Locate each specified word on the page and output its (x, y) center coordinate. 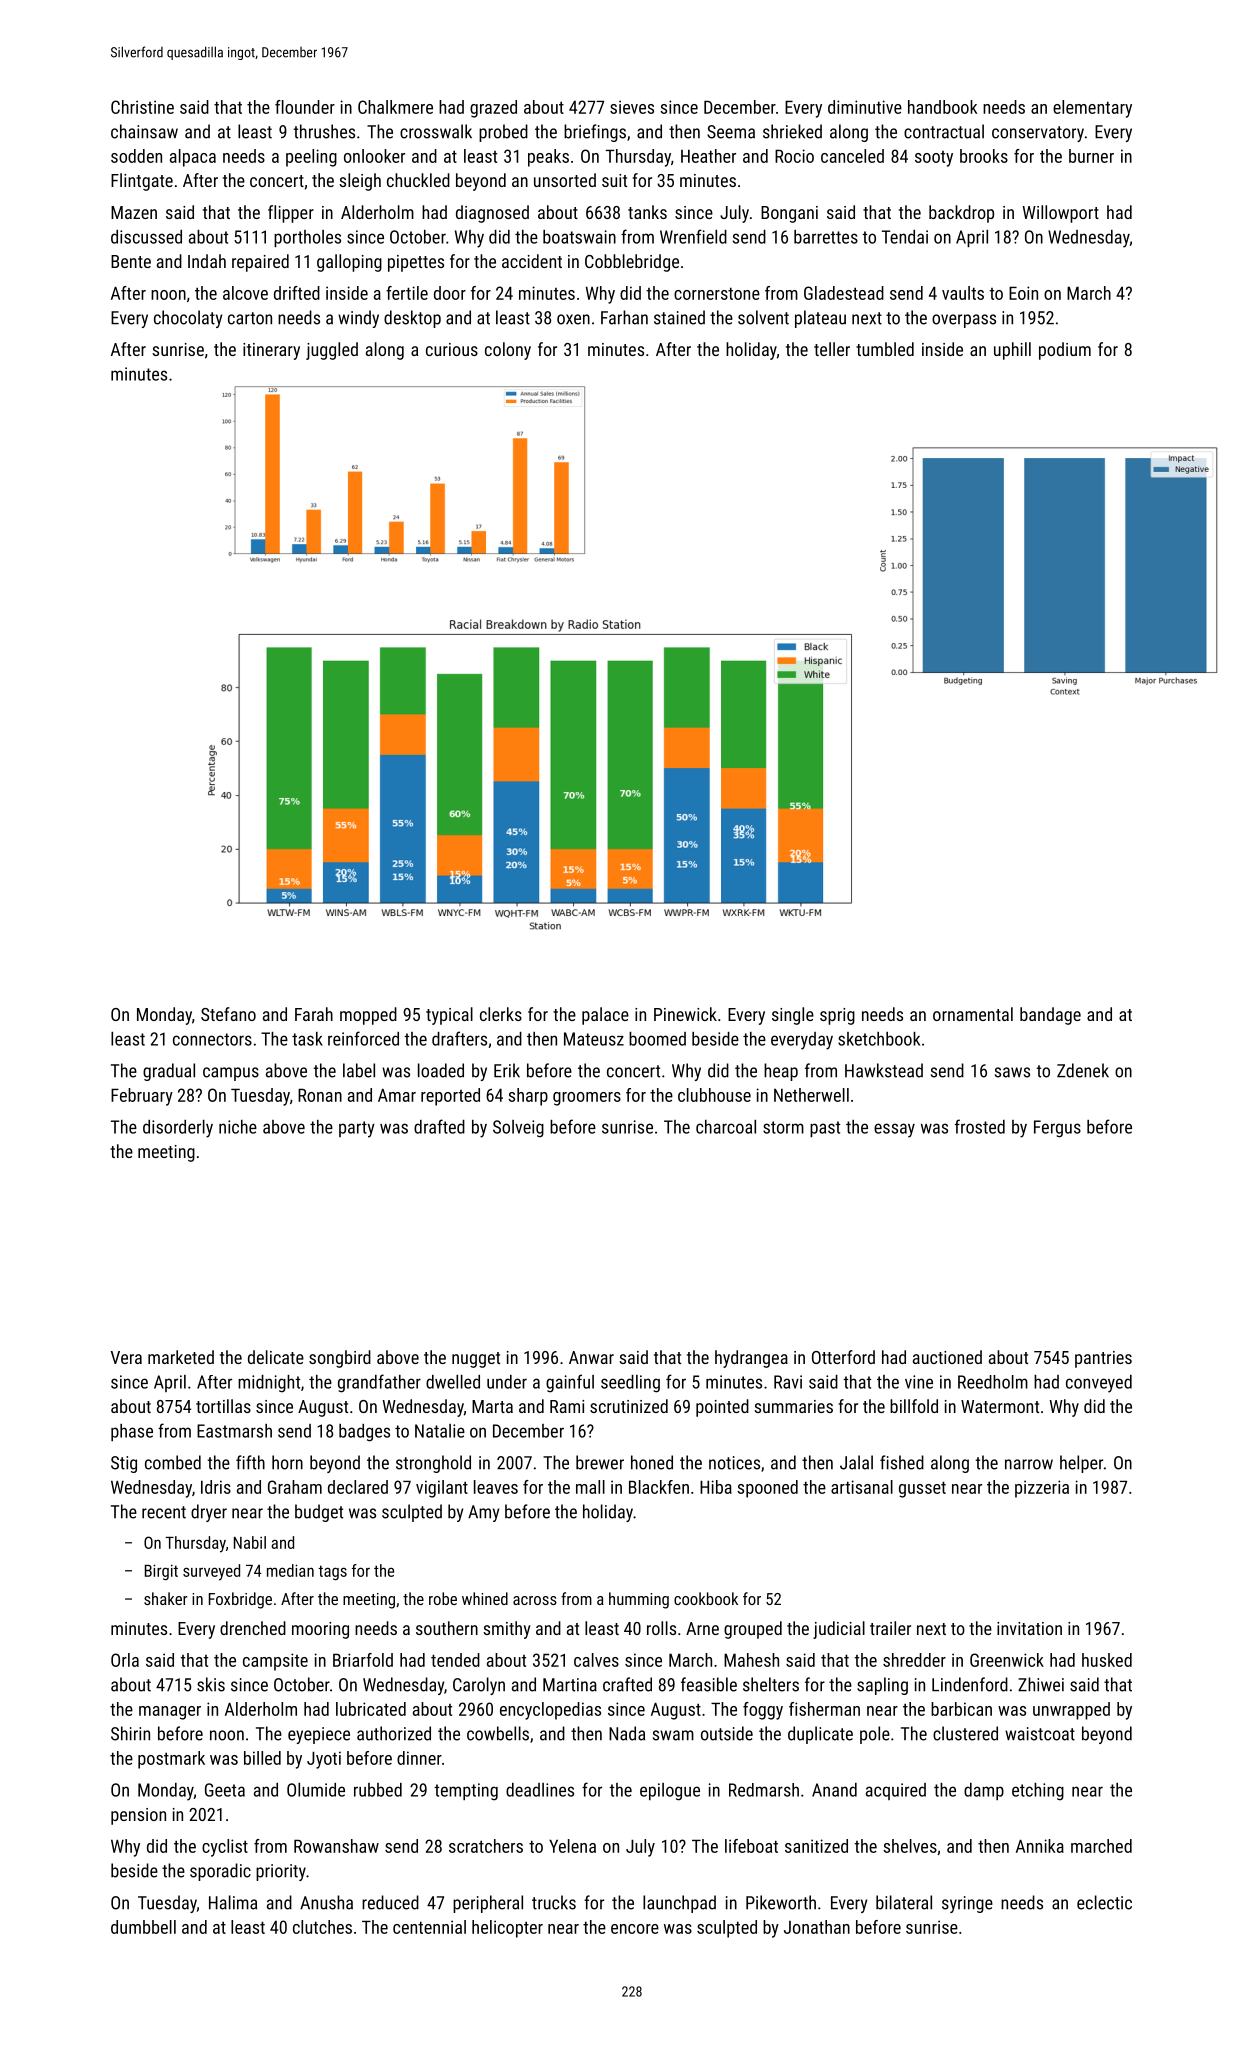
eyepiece (319, 1735)
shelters (771, 1684)
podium (1065, 351)
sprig (837, 1016)
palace (605, 1016)
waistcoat (1040, 1734)
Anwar (591, 1357)
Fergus (1057, 1129)
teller (832, 349)
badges (364, 1433)
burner (1091, 156)
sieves (632, 107)
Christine (142, 107)
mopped (368, 1016)
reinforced (363, 1038)
